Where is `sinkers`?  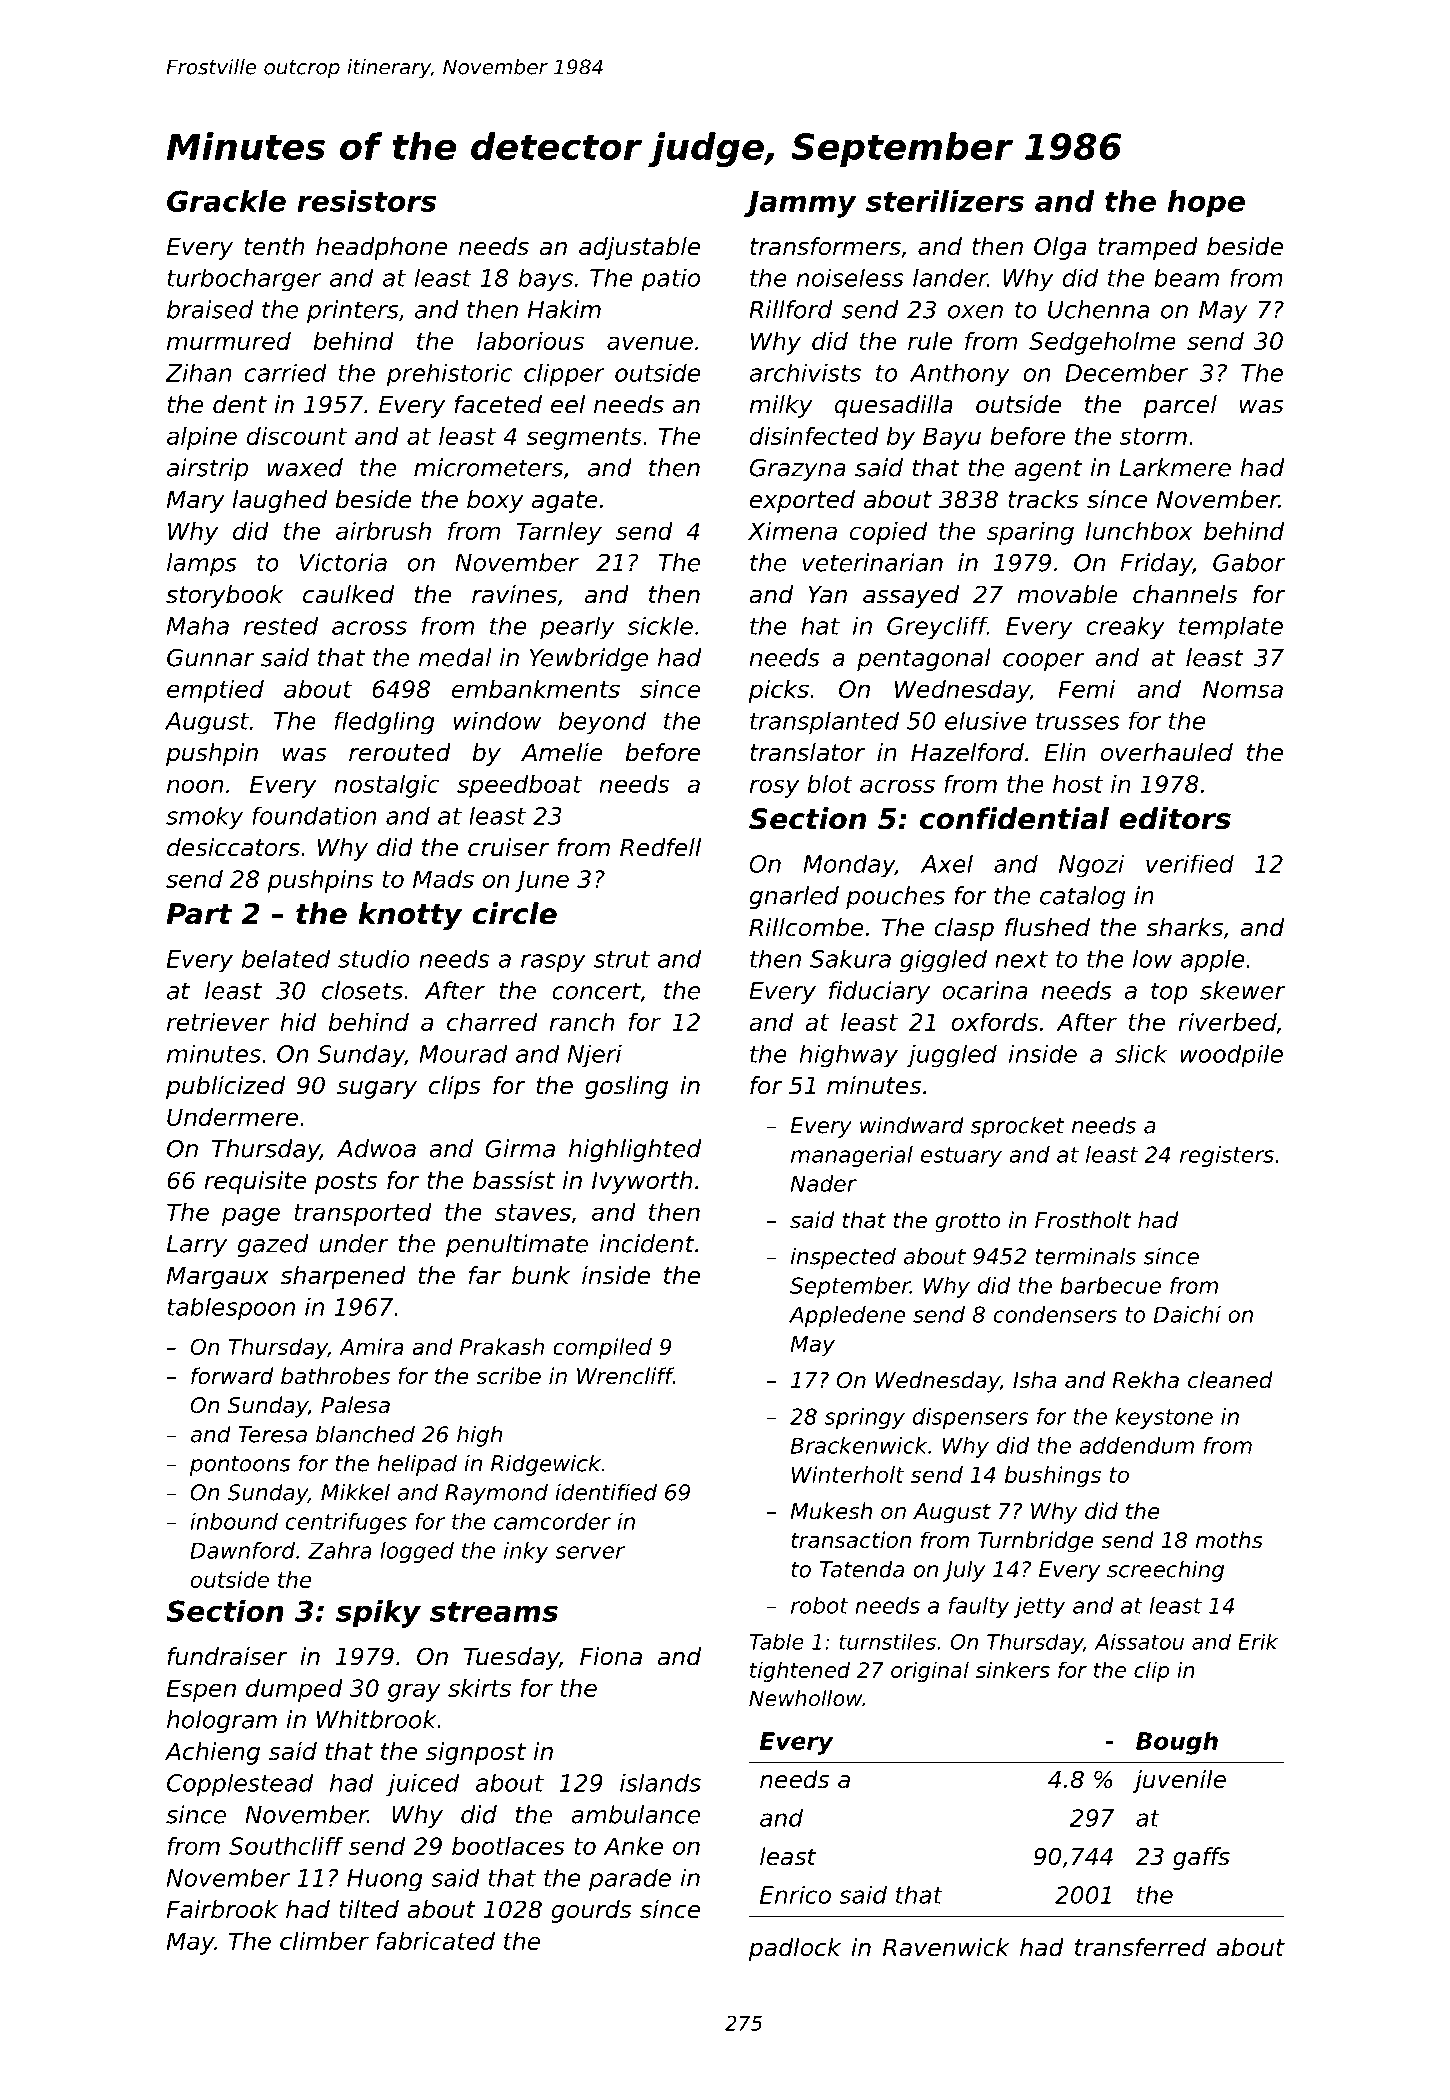 sinkers is located at coordinates (1013, 1670).
